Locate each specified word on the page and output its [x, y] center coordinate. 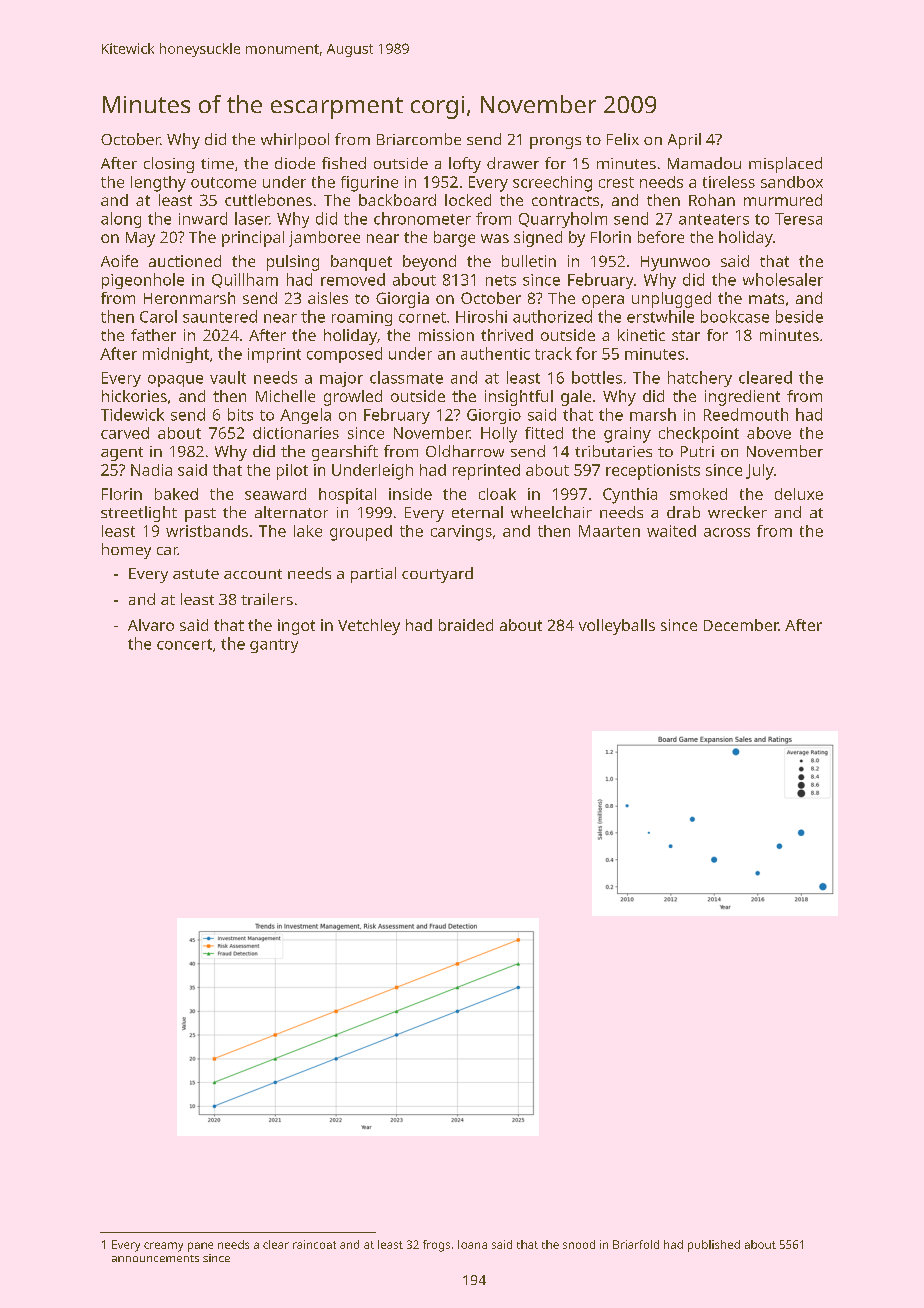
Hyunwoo [675, 263]
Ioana [472, 1244]
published [714, 1246]
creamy [163, 1247]
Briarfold [636, 1244]
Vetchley [369, 627]
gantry [274, 646]
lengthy [158, 184]
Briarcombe [419, 139]
